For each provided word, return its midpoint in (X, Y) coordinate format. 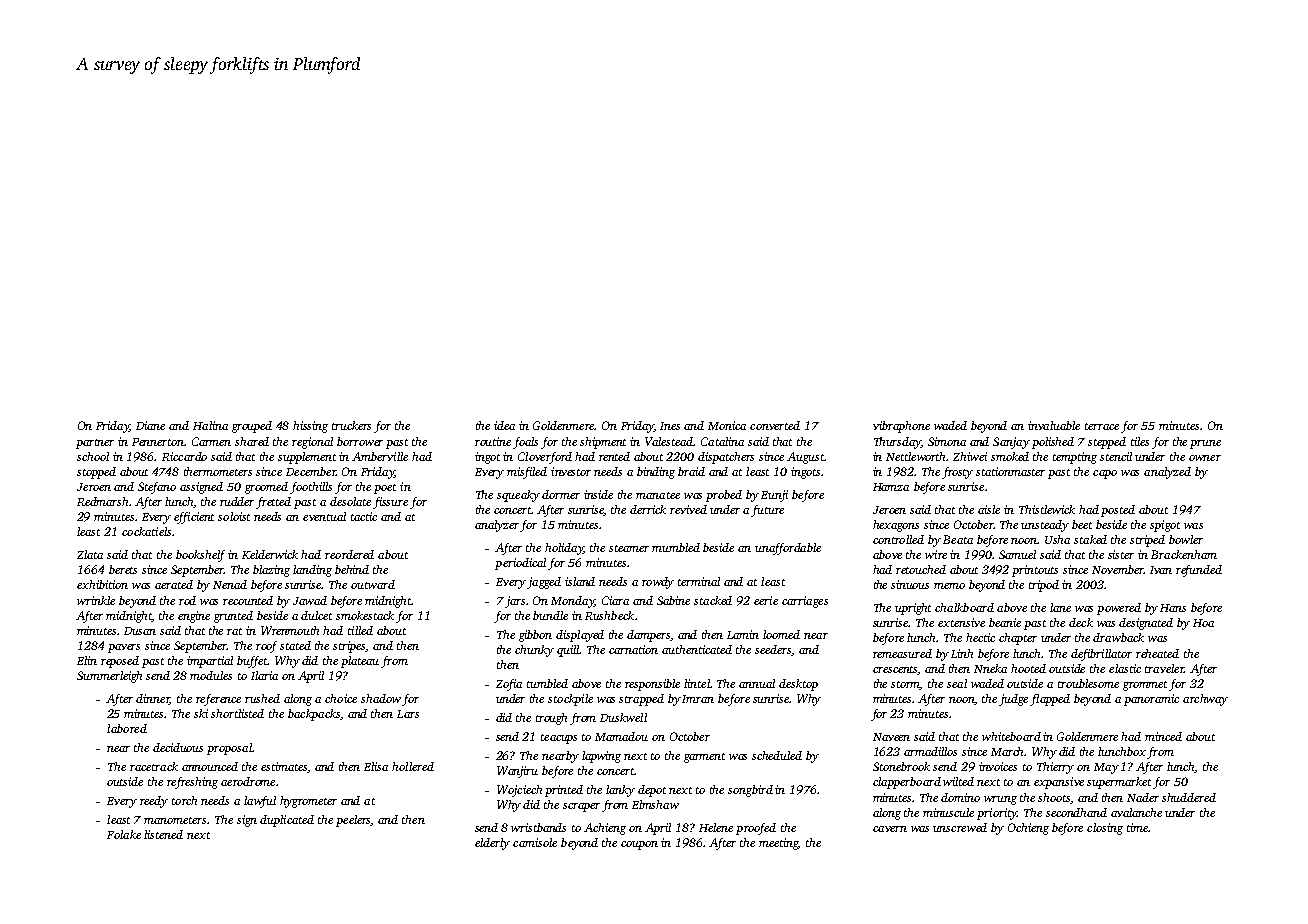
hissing (310, 427)
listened (163, 834)
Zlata (90, 554)
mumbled (676, 547)
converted (775, 425)
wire (936, 554)
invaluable (1054, 425)
